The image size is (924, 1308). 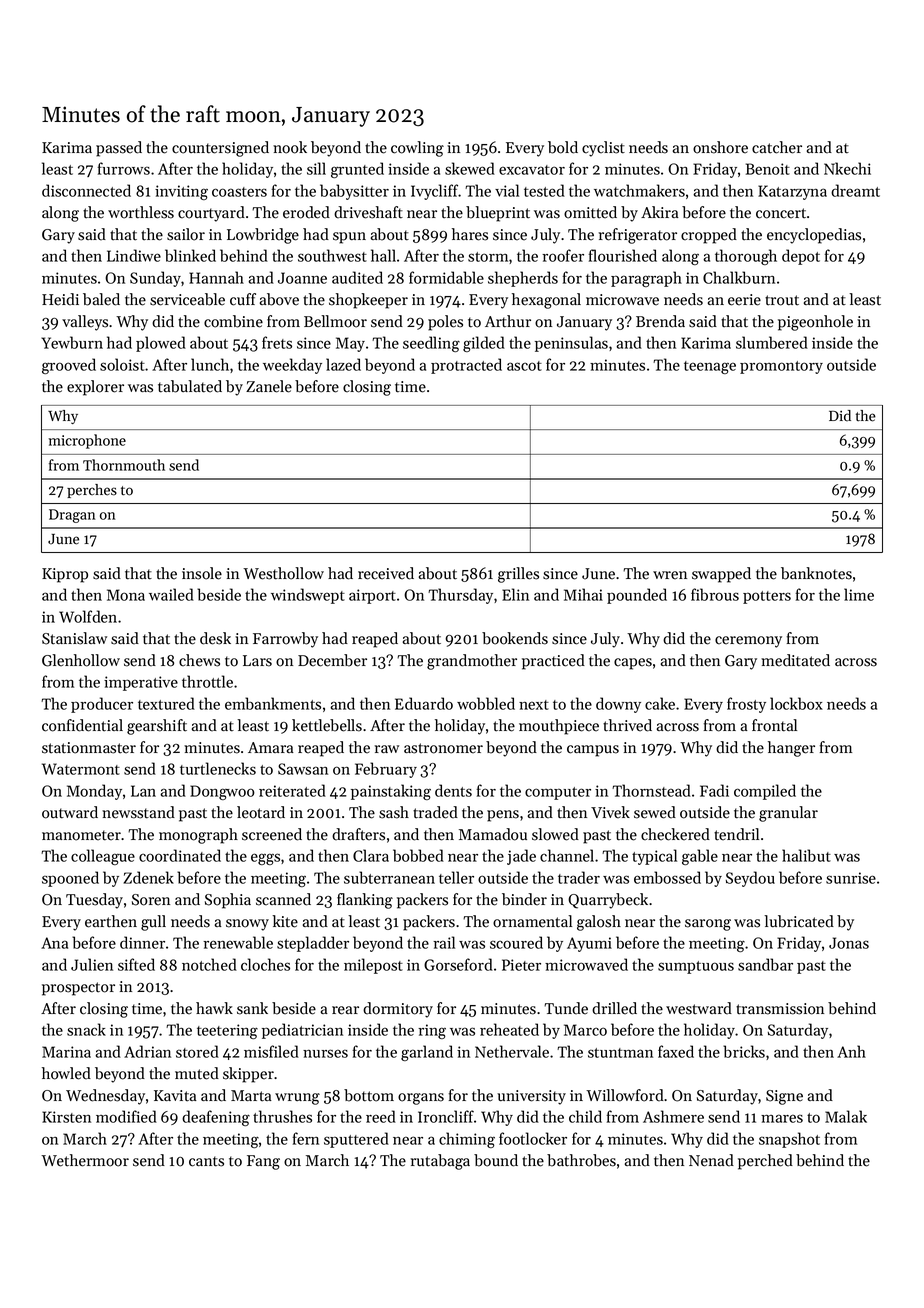 What do you see at coordinates (720, 147) in the screenshot?
I see `onshore` at bounding box center [720, 147].
